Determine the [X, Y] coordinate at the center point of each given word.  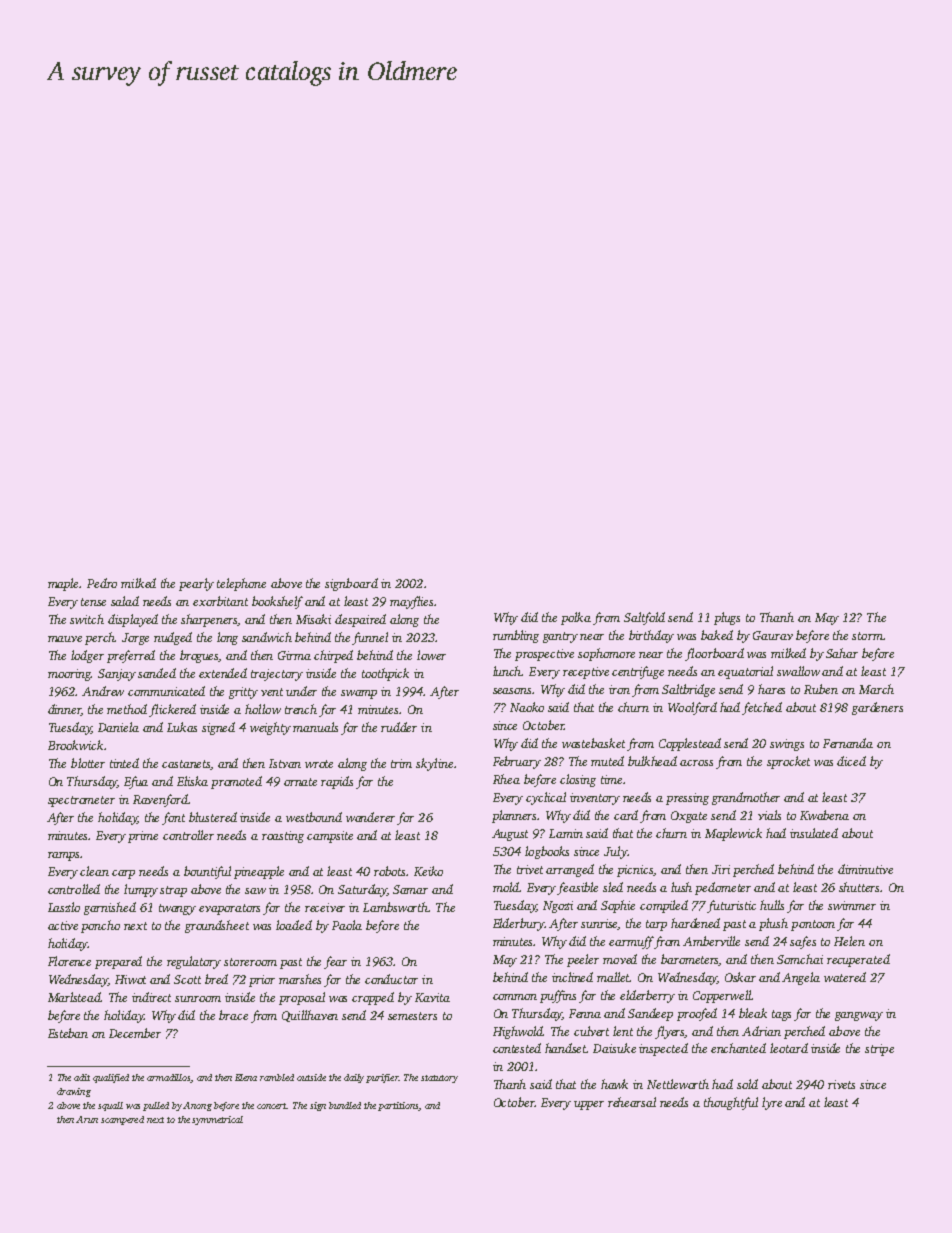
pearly [196, 584]
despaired [360, 620]
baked [717, 635]
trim [401, 763]
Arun [87, 1119]
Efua [136, 782]
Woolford [692, 708]
